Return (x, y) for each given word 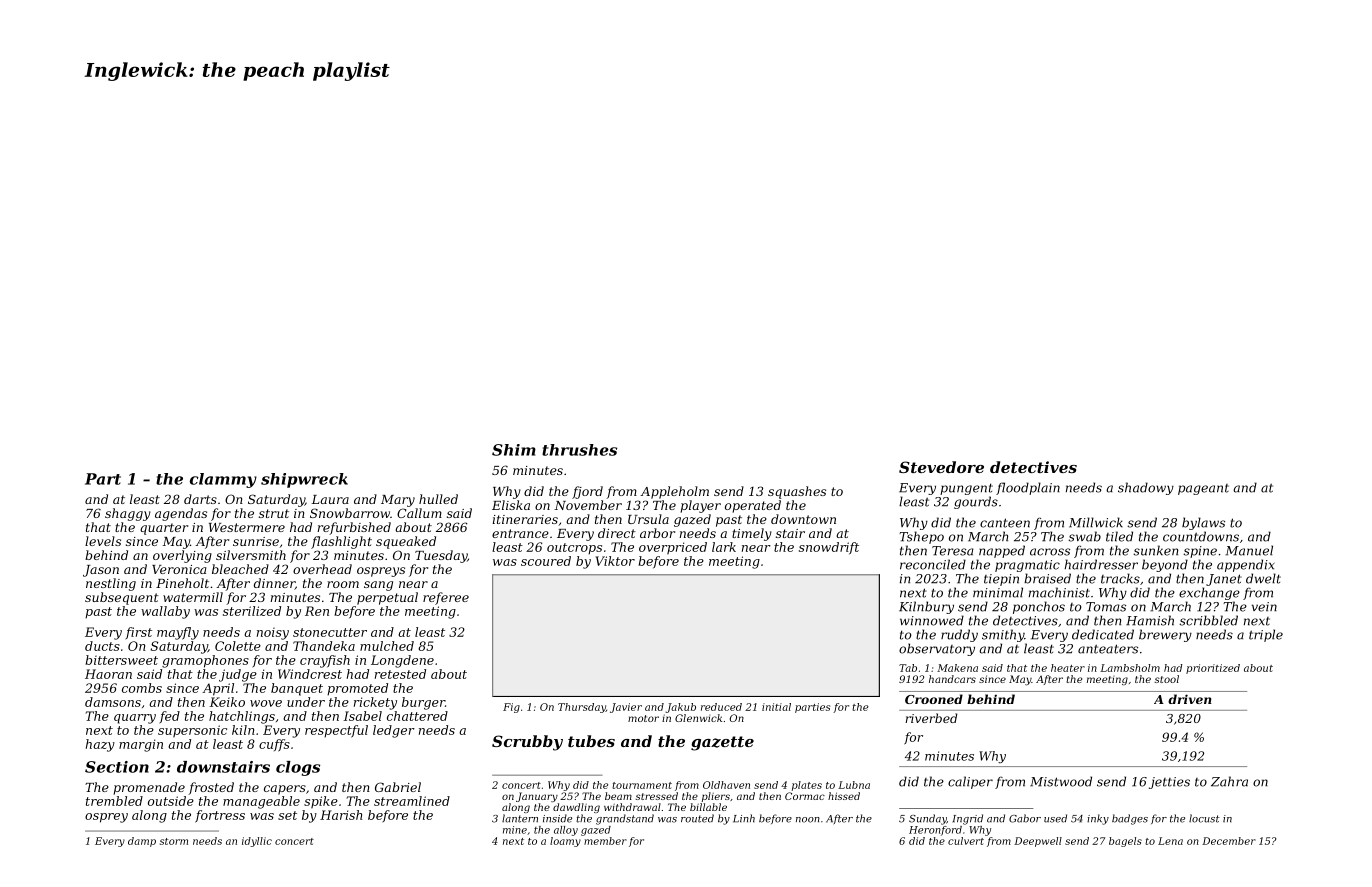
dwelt (1263, 578)
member (605, 841)
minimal (998, 592)
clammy (223, 480)
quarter (164, 529)
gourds (976, 502)
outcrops (574, 549)
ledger (394, 731)
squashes (797, 492)
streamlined (412, 801)
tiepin (1001, 580)
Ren (317, 611)
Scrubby (527, 743)
